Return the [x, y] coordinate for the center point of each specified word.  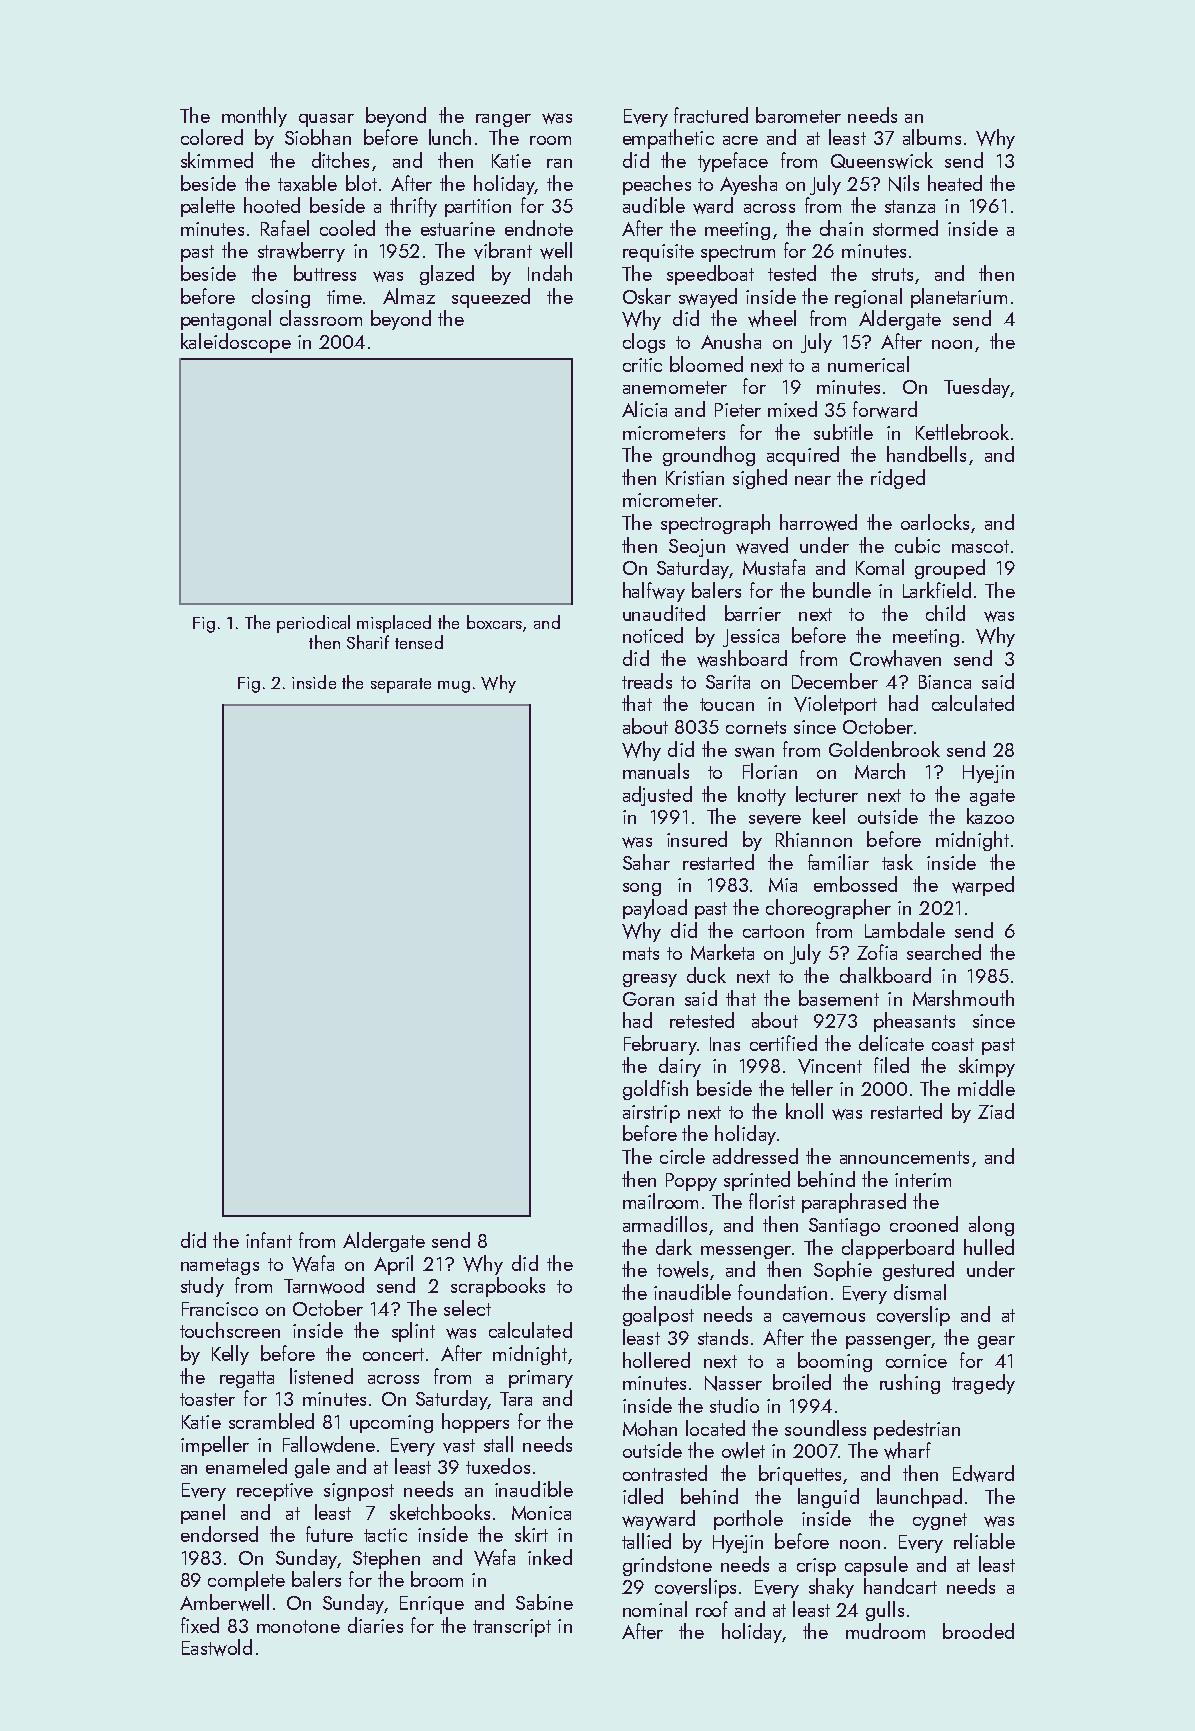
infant [269, 1240]
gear [996, 1342]
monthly [254, 117]
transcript [512, 1628]
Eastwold [217, 1647]
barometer [798, 115]
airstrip [651, 1114]
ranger [503, 120]
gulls [885, 1611]
